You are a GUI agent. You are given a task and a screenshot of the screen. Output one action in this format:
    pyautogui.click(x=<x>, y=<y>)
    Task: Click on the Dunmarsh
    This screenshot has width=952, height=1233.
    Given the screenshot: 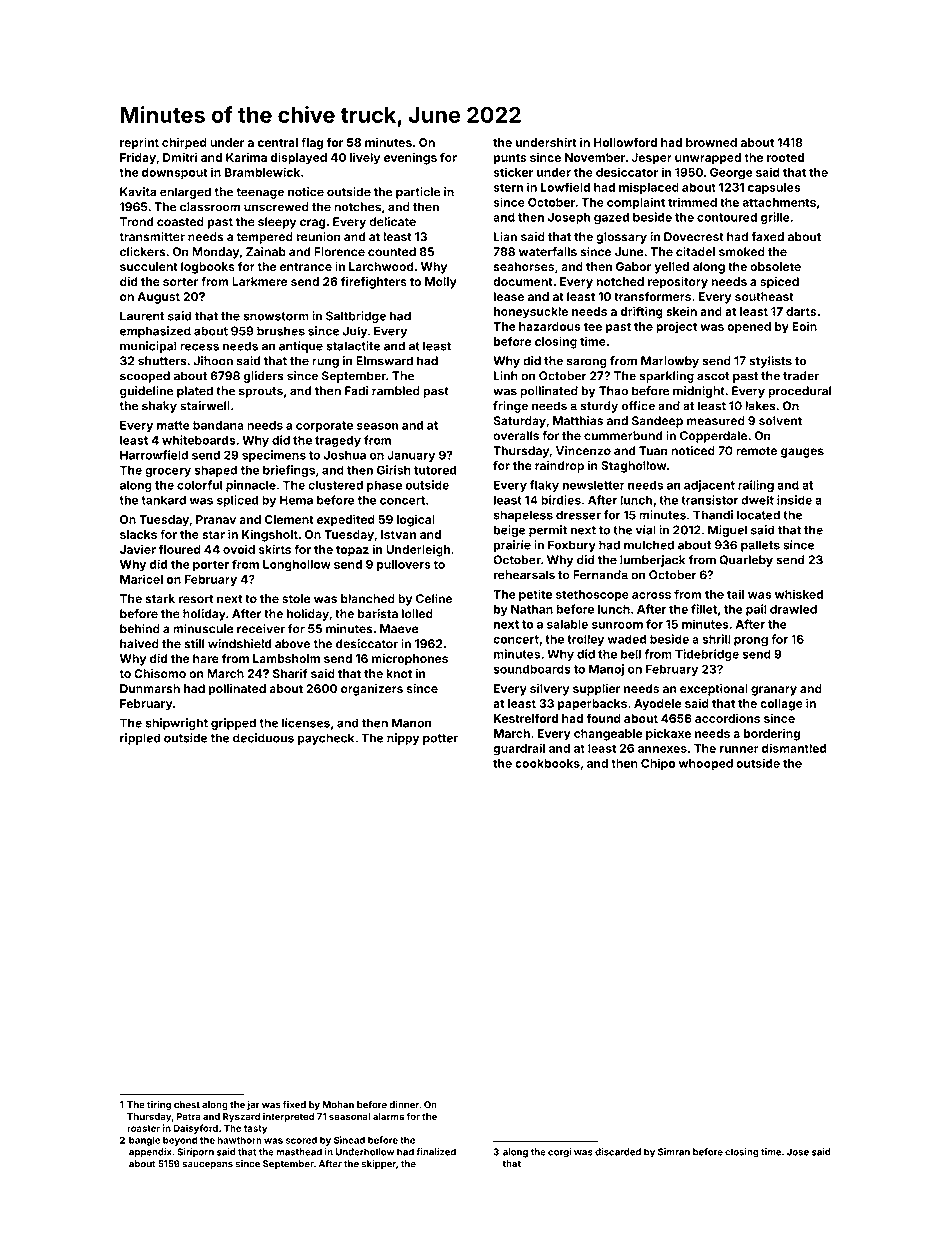 What is the action you would take?
    pyautogui.click(x=150, y=688)
